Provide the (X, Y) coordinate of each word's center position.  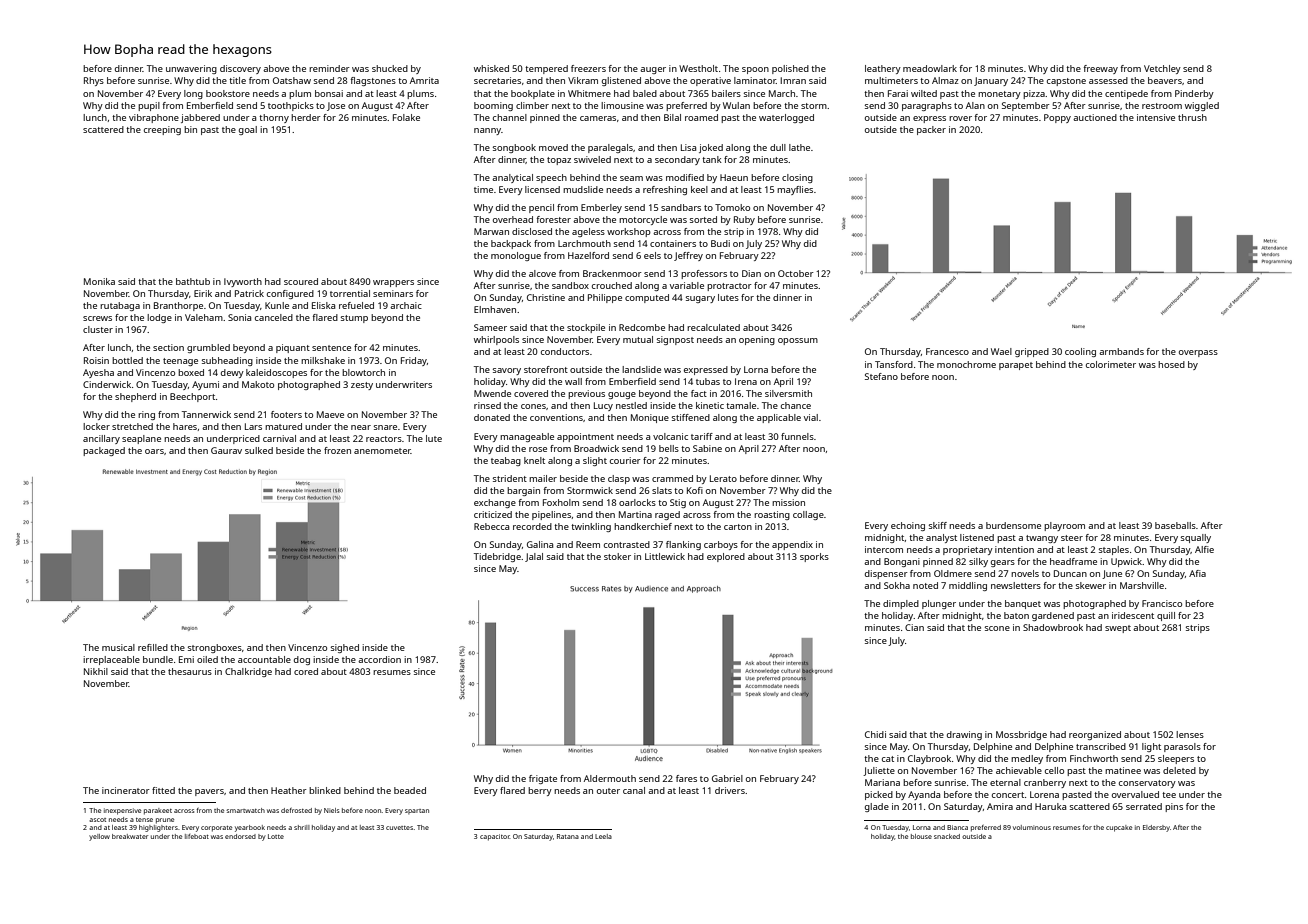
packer (931, 130)
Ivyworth (243, 282)
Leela (603, 836)
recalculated (713, 327)
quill (1166, 616)
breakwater (130, 836)
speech (551, 178)
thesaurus (190, 671)
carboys (721, 545)
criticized (493, 514)
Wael (1001, 351)
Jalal (534, 557)
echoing (908, 526)
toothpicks (291, 106)
